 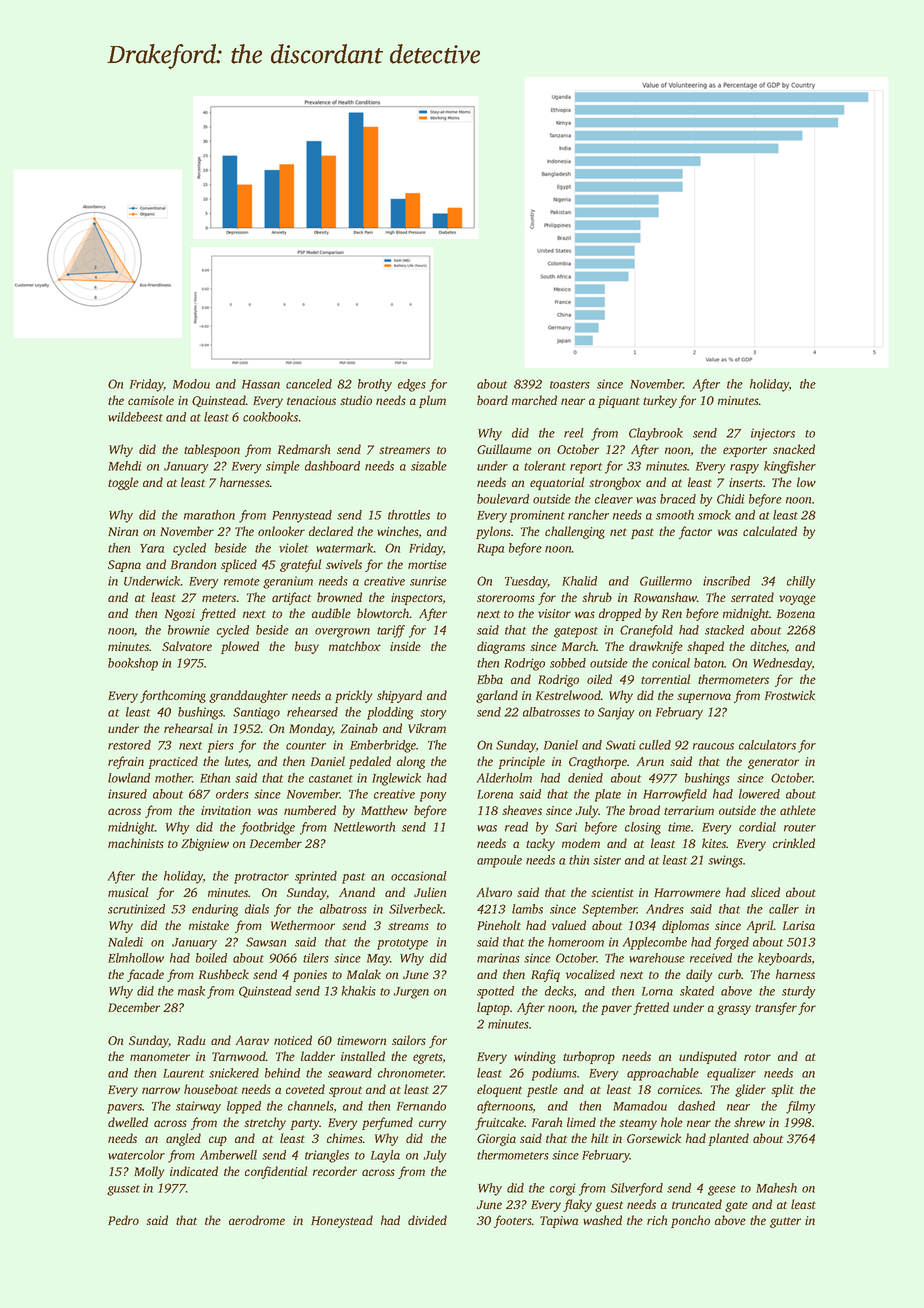 What do you see at coordinates (135, 417) in the page?
I see `wildebeest` at bounding box center [135, 417].
